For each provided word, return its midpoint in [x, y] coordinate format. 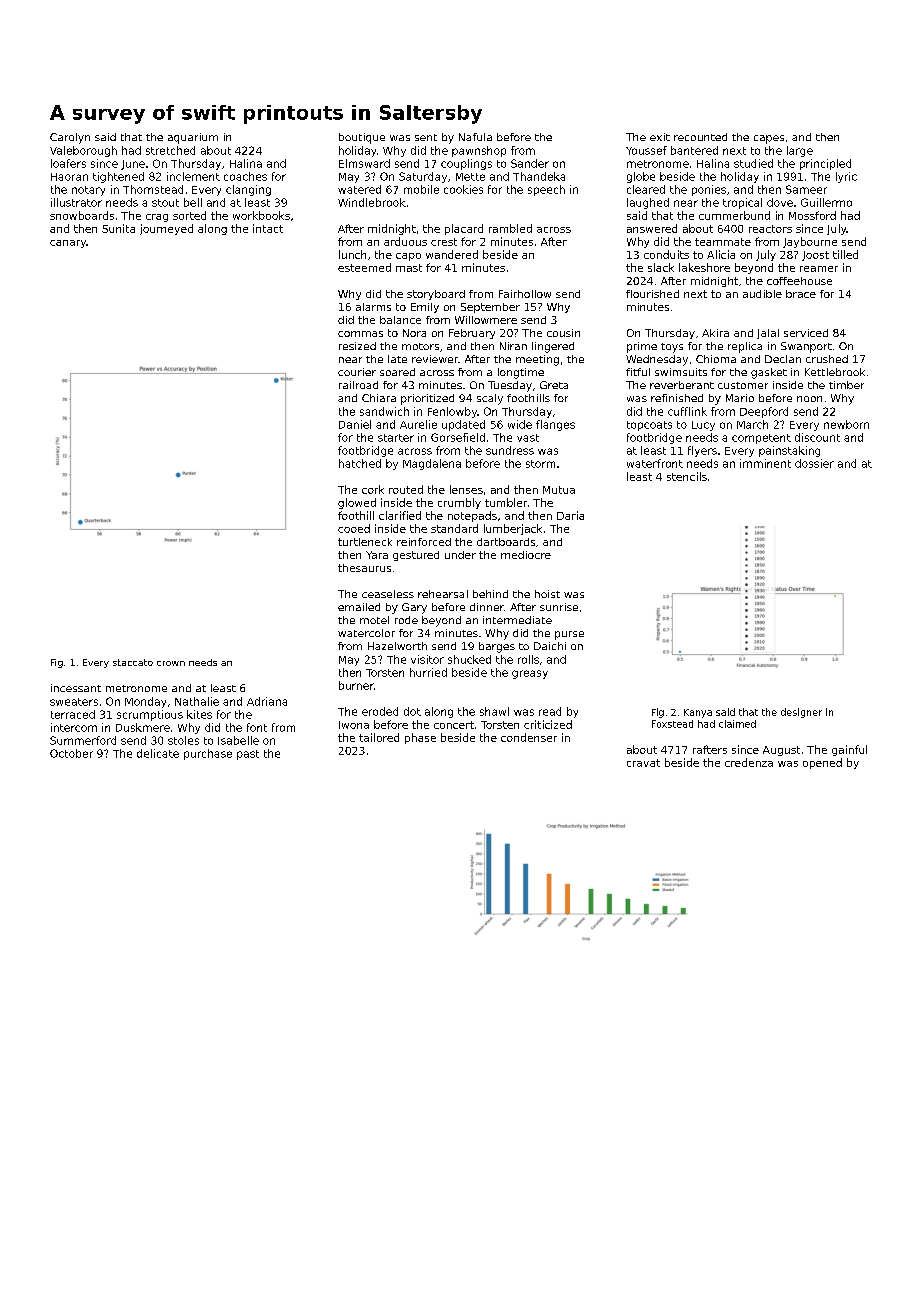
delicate [158, 753]
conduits [666, 254]
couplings [466, 164]
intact [268, 228]
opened [822, 763]
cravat [643, 763]
